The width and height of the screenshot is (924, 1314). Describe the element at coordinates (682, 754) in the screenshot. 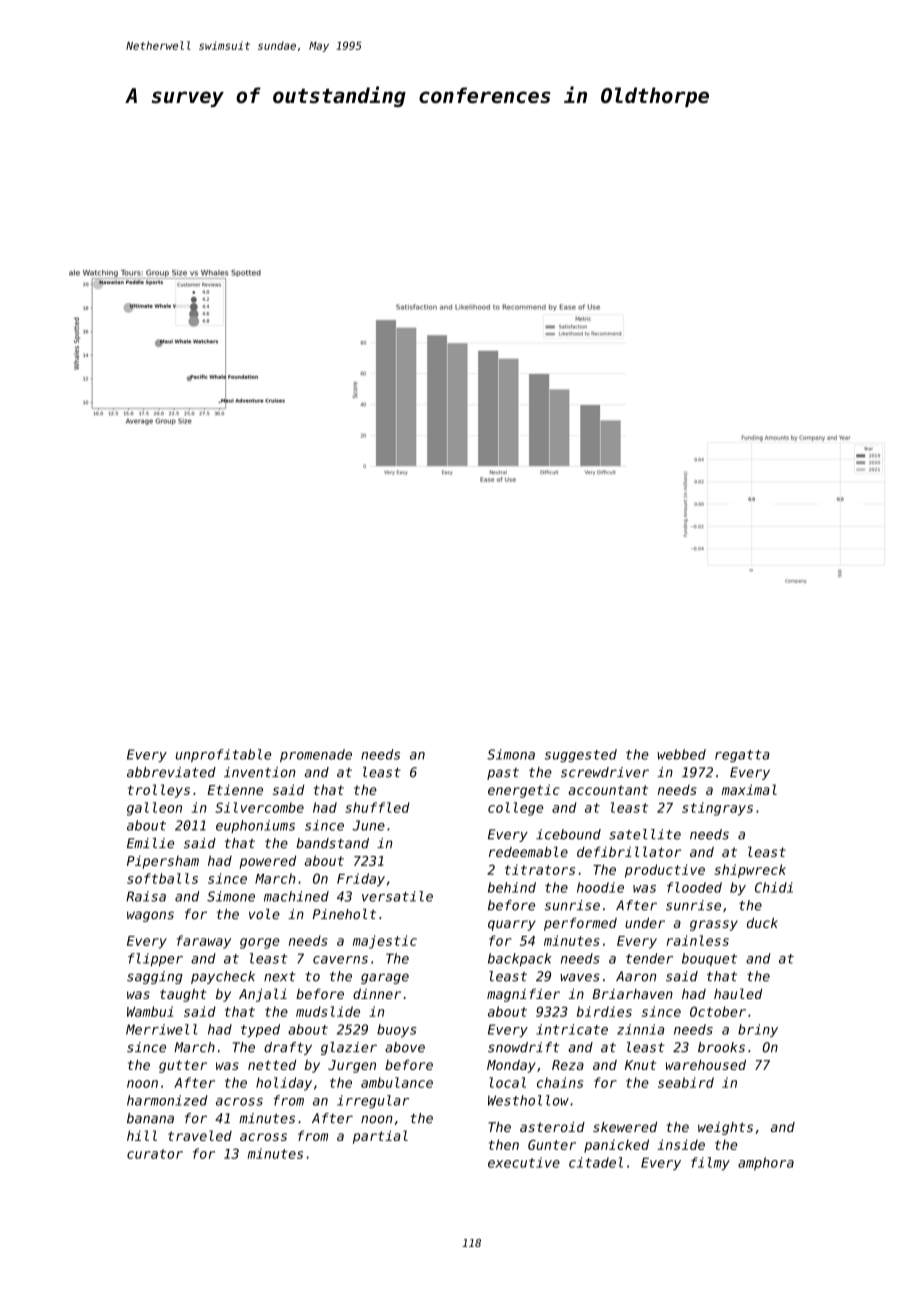

I see `webbed` at that location.
